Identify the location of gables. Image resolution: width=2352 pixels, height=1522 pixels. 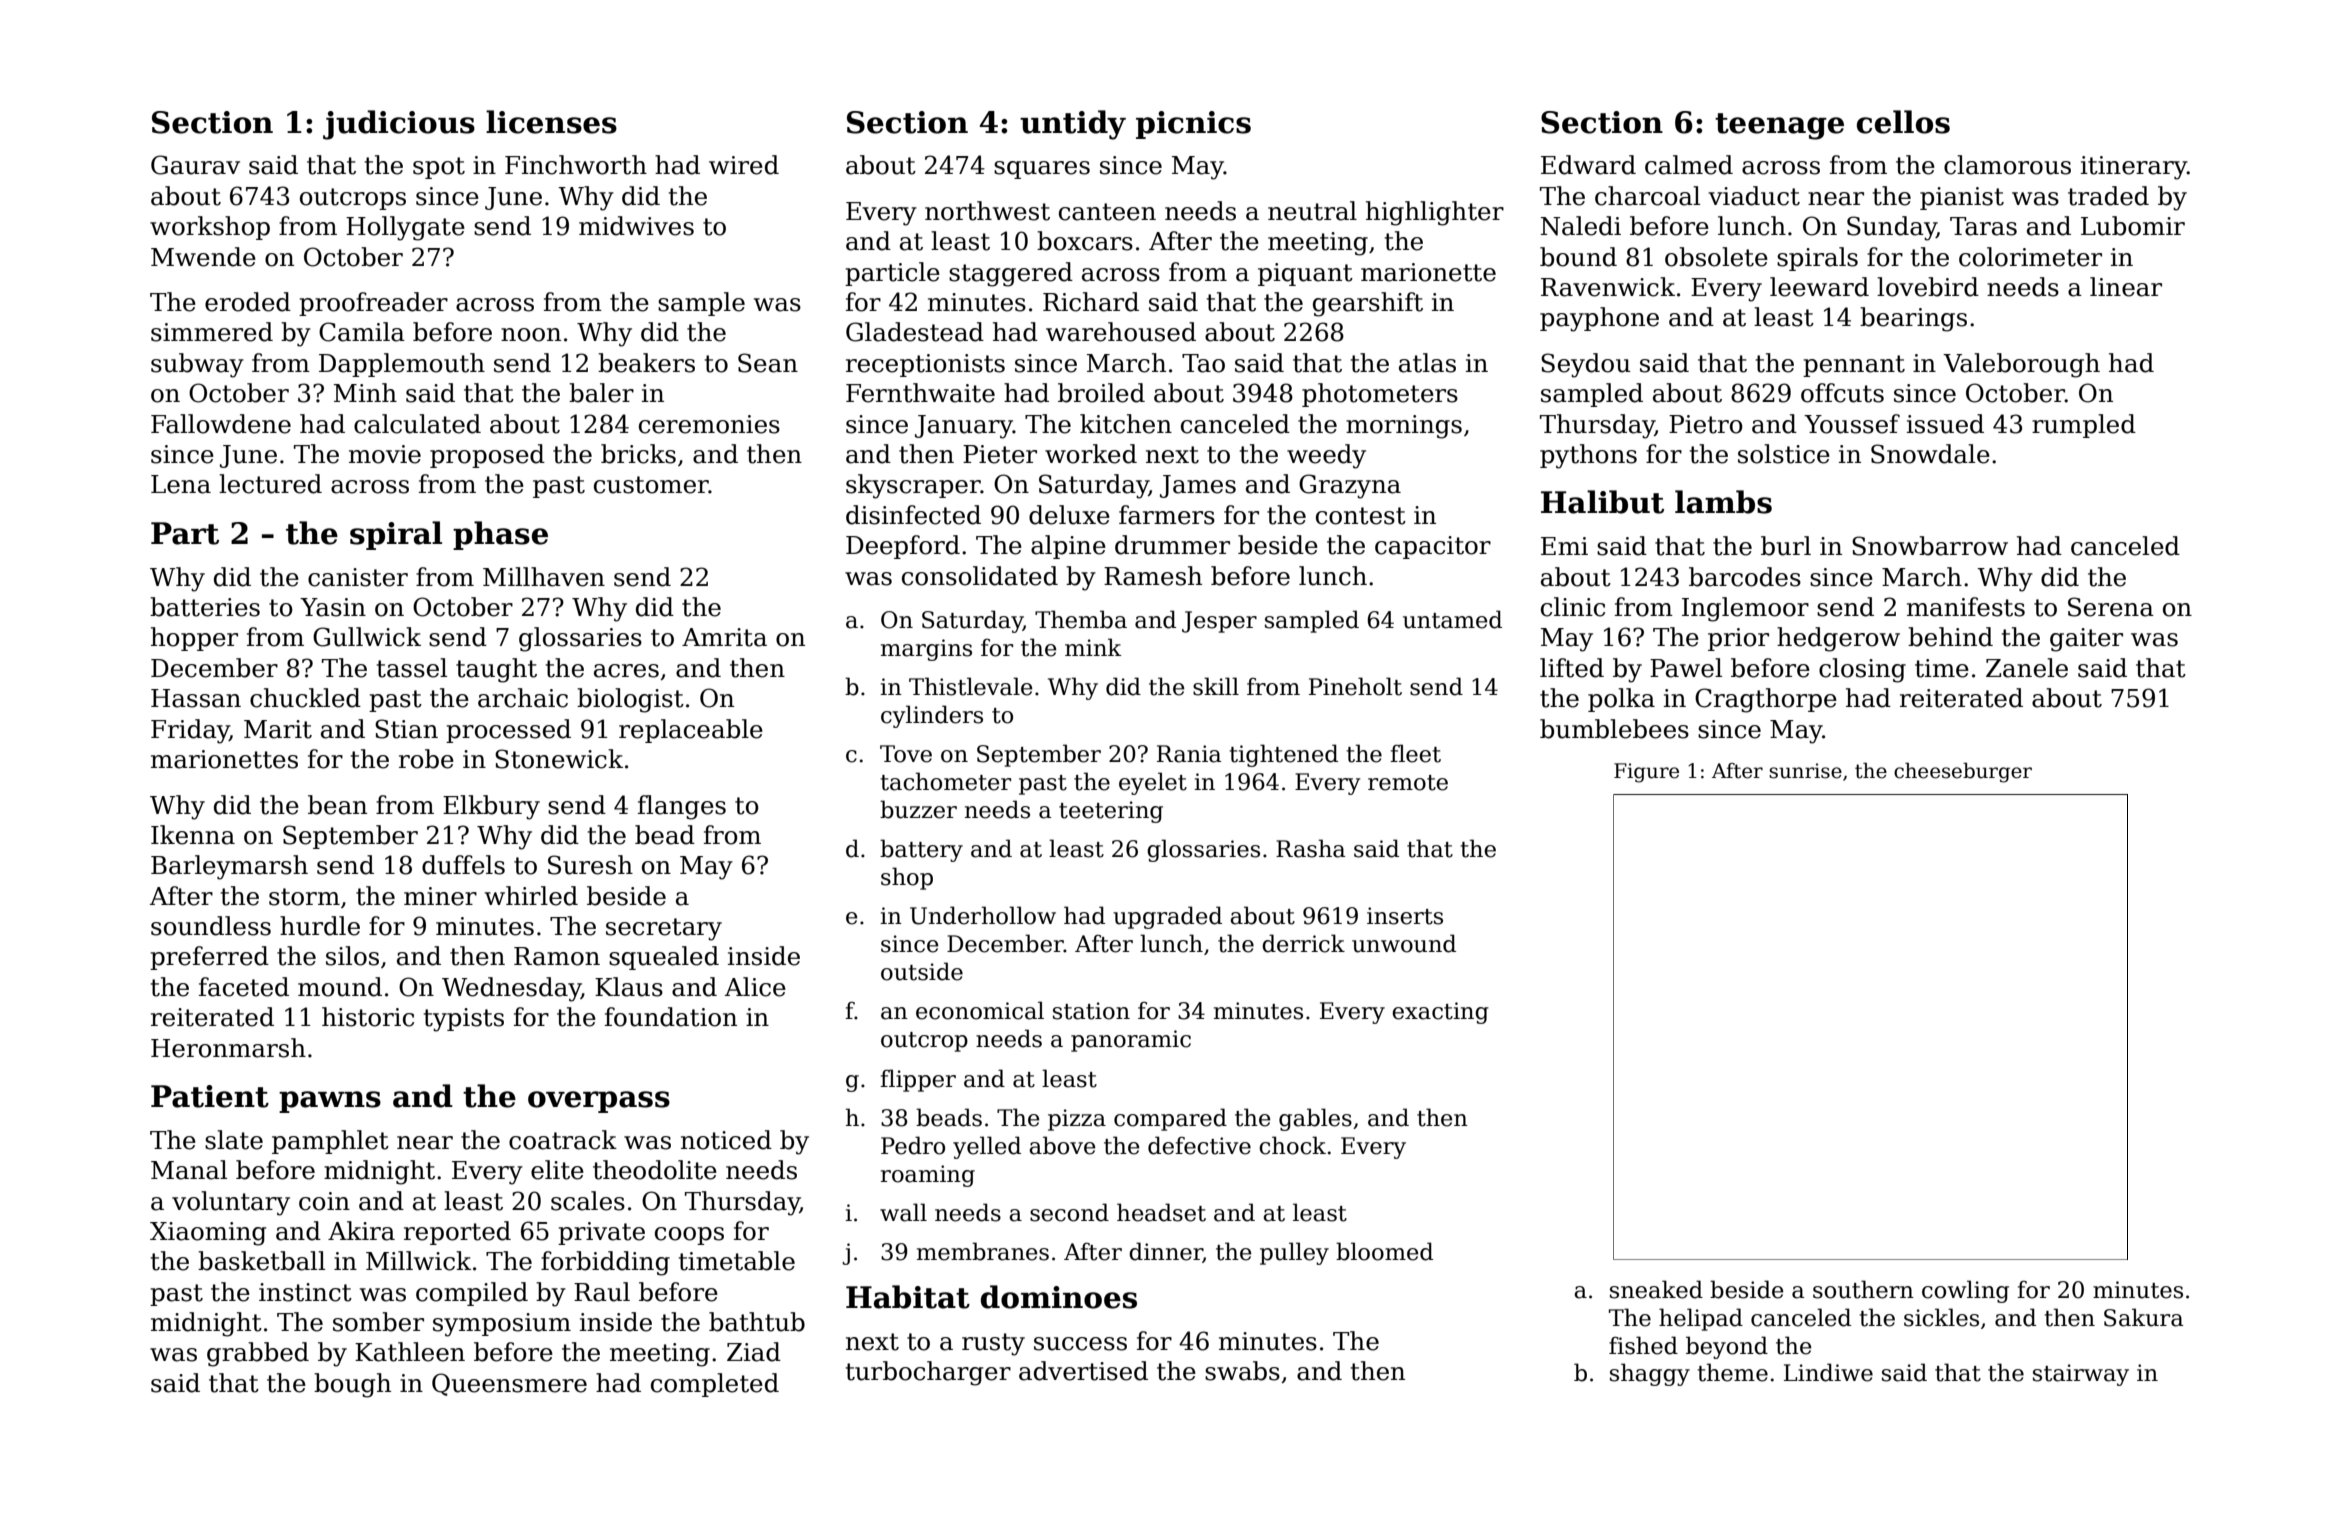
(1315, 1119).
